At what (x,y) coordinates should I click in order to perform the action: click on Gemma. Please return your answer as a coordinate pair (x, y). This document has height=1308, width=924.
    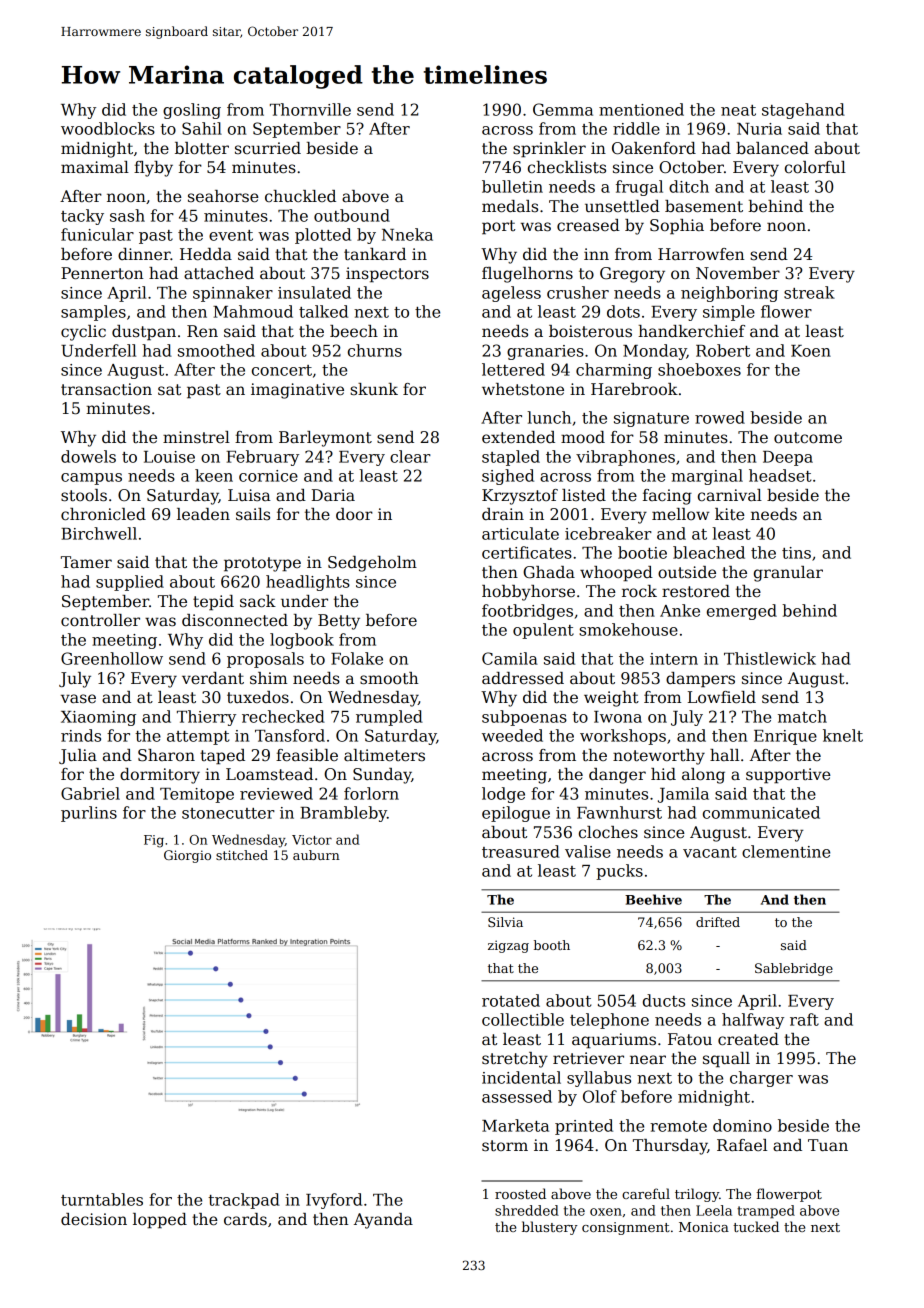
    Looking at the image, I should click on (563, 109).
